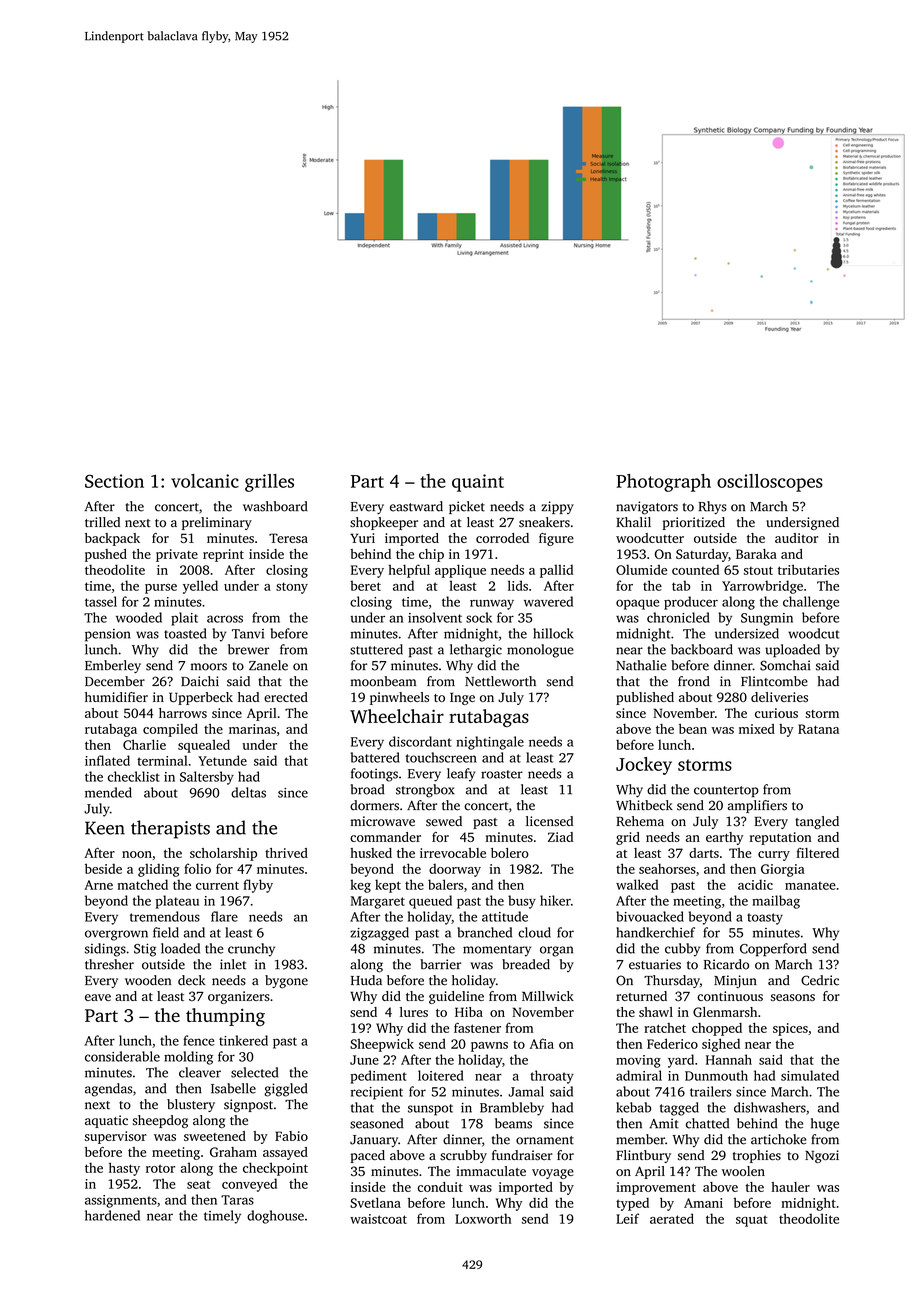 This document has height=1308, width=924. I want to click on Zanele, so click(268, 665).
